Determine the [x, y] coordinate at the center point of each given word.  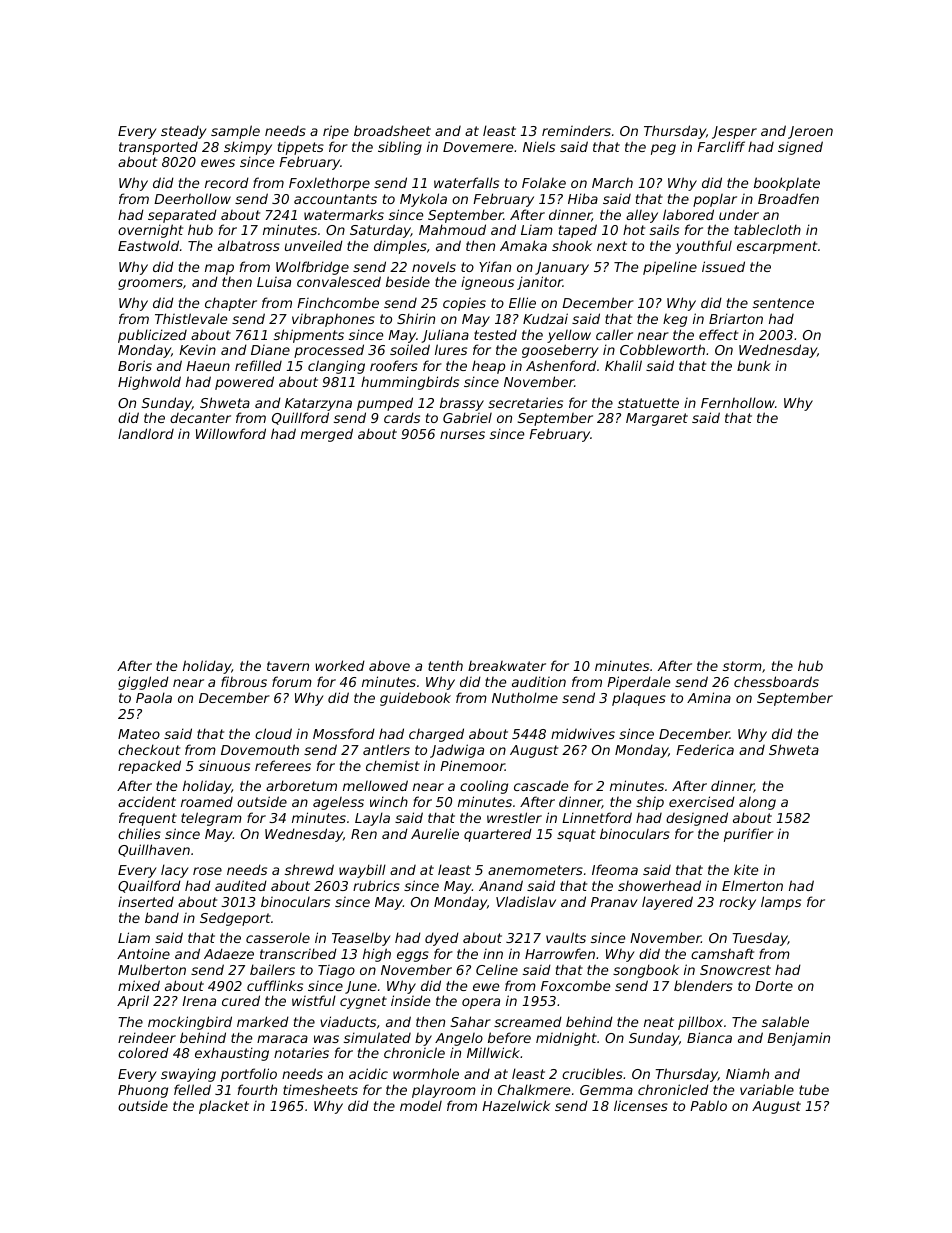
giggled [143, 683]
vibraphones [333, 320]
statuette [648, 403]
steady [184, 132]
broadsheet [392, 130]
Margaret [657, 419]
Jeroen [810, 132]
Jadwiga [457, 751]
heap [488, 367]
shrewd [309, 869]
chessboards [776, 681]
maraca [282, 1039]
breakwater [507, 666]
